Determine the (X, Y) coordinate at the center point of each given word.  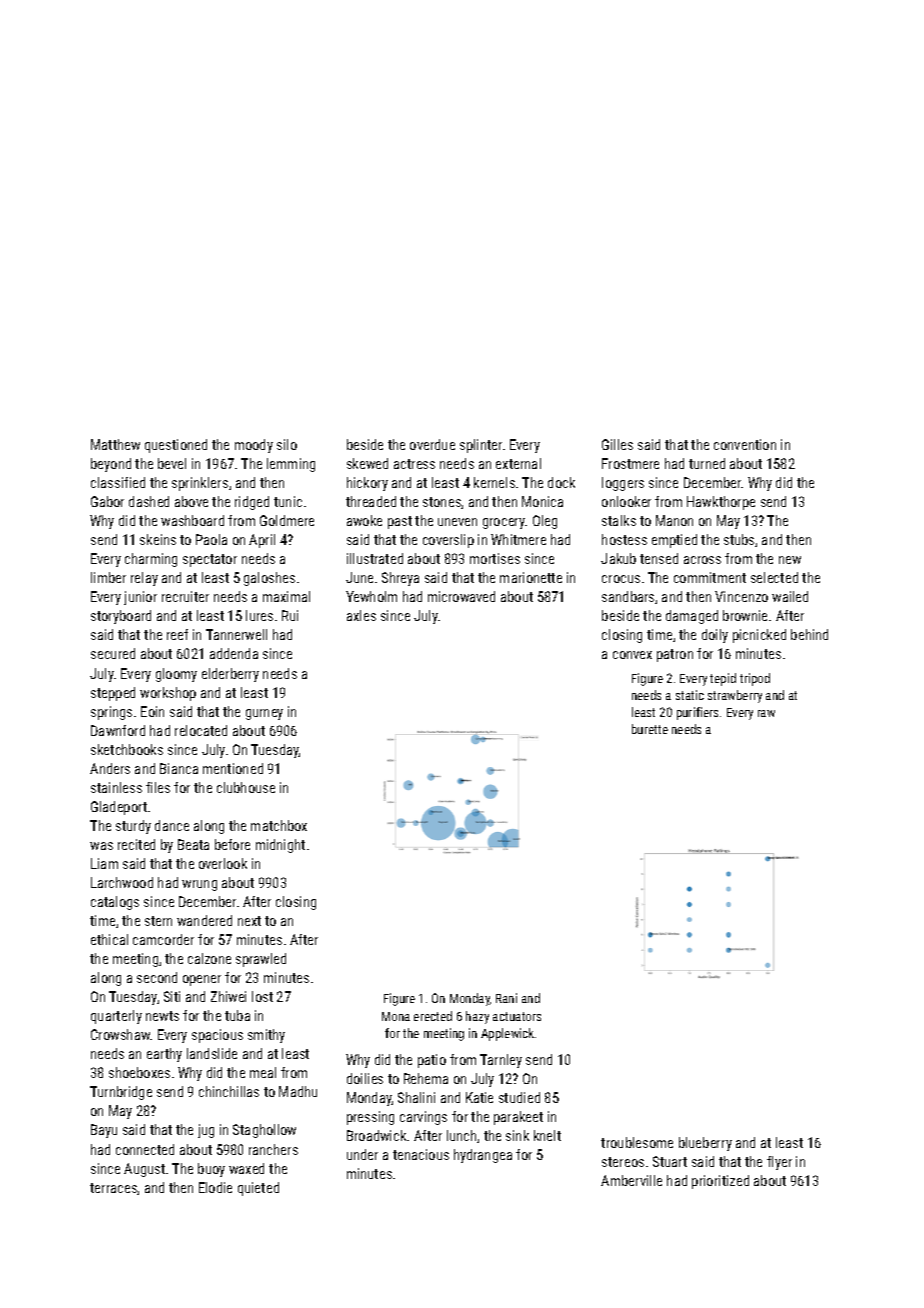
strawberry (735, 696)
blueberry (705, 1144)
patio (432, 1061)
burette (650, 729)
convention (745, 444)
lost (262, 996)
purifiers (697, 713)
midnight (280, 846)
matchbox (279, 825)
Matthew (115, 444)
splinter (481, 446)
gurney (264, 714)
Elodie (215, 1187)
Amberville (631, 1180)
